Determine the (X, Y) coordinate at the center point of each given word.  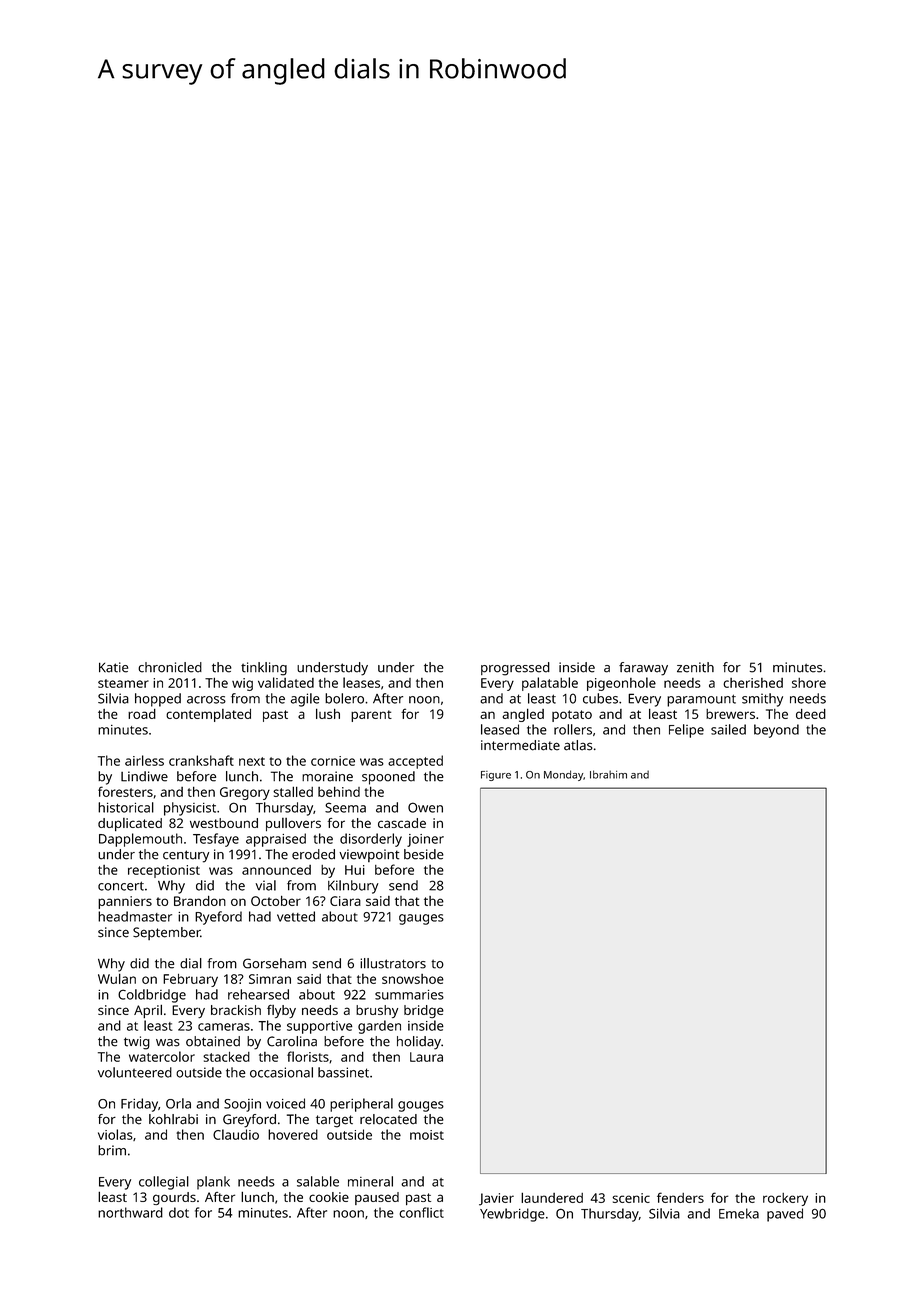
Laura (426, 1057)
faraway (643, 669)
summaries (409, 994)
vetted (296, 916)
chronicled (170, 667)
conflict (421, 1212)
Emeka (739, 1213)
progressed (515, 669)
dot (179, 1212)
